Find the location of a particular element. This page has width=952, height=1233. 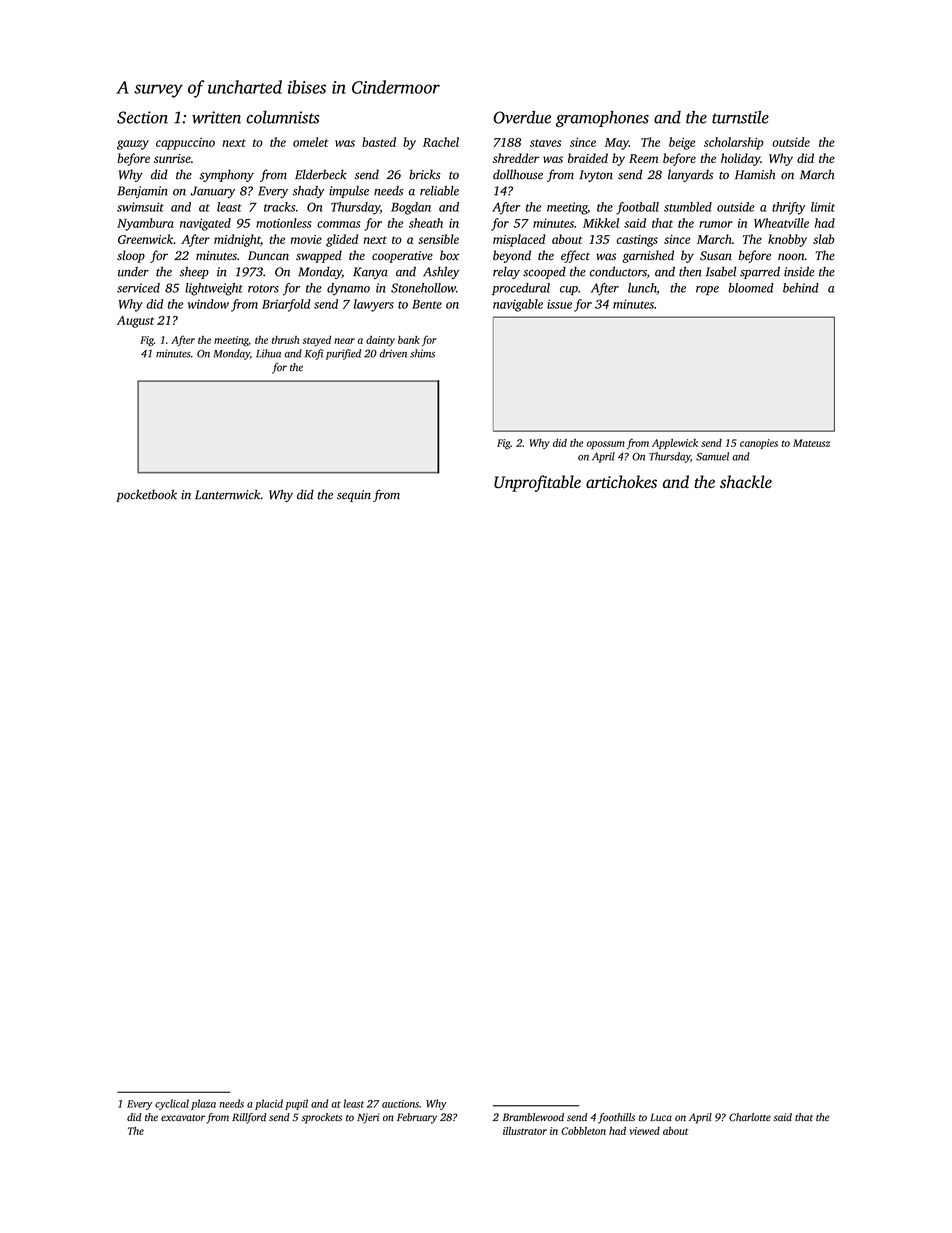

bricks is located at coordinates (425, 174).
